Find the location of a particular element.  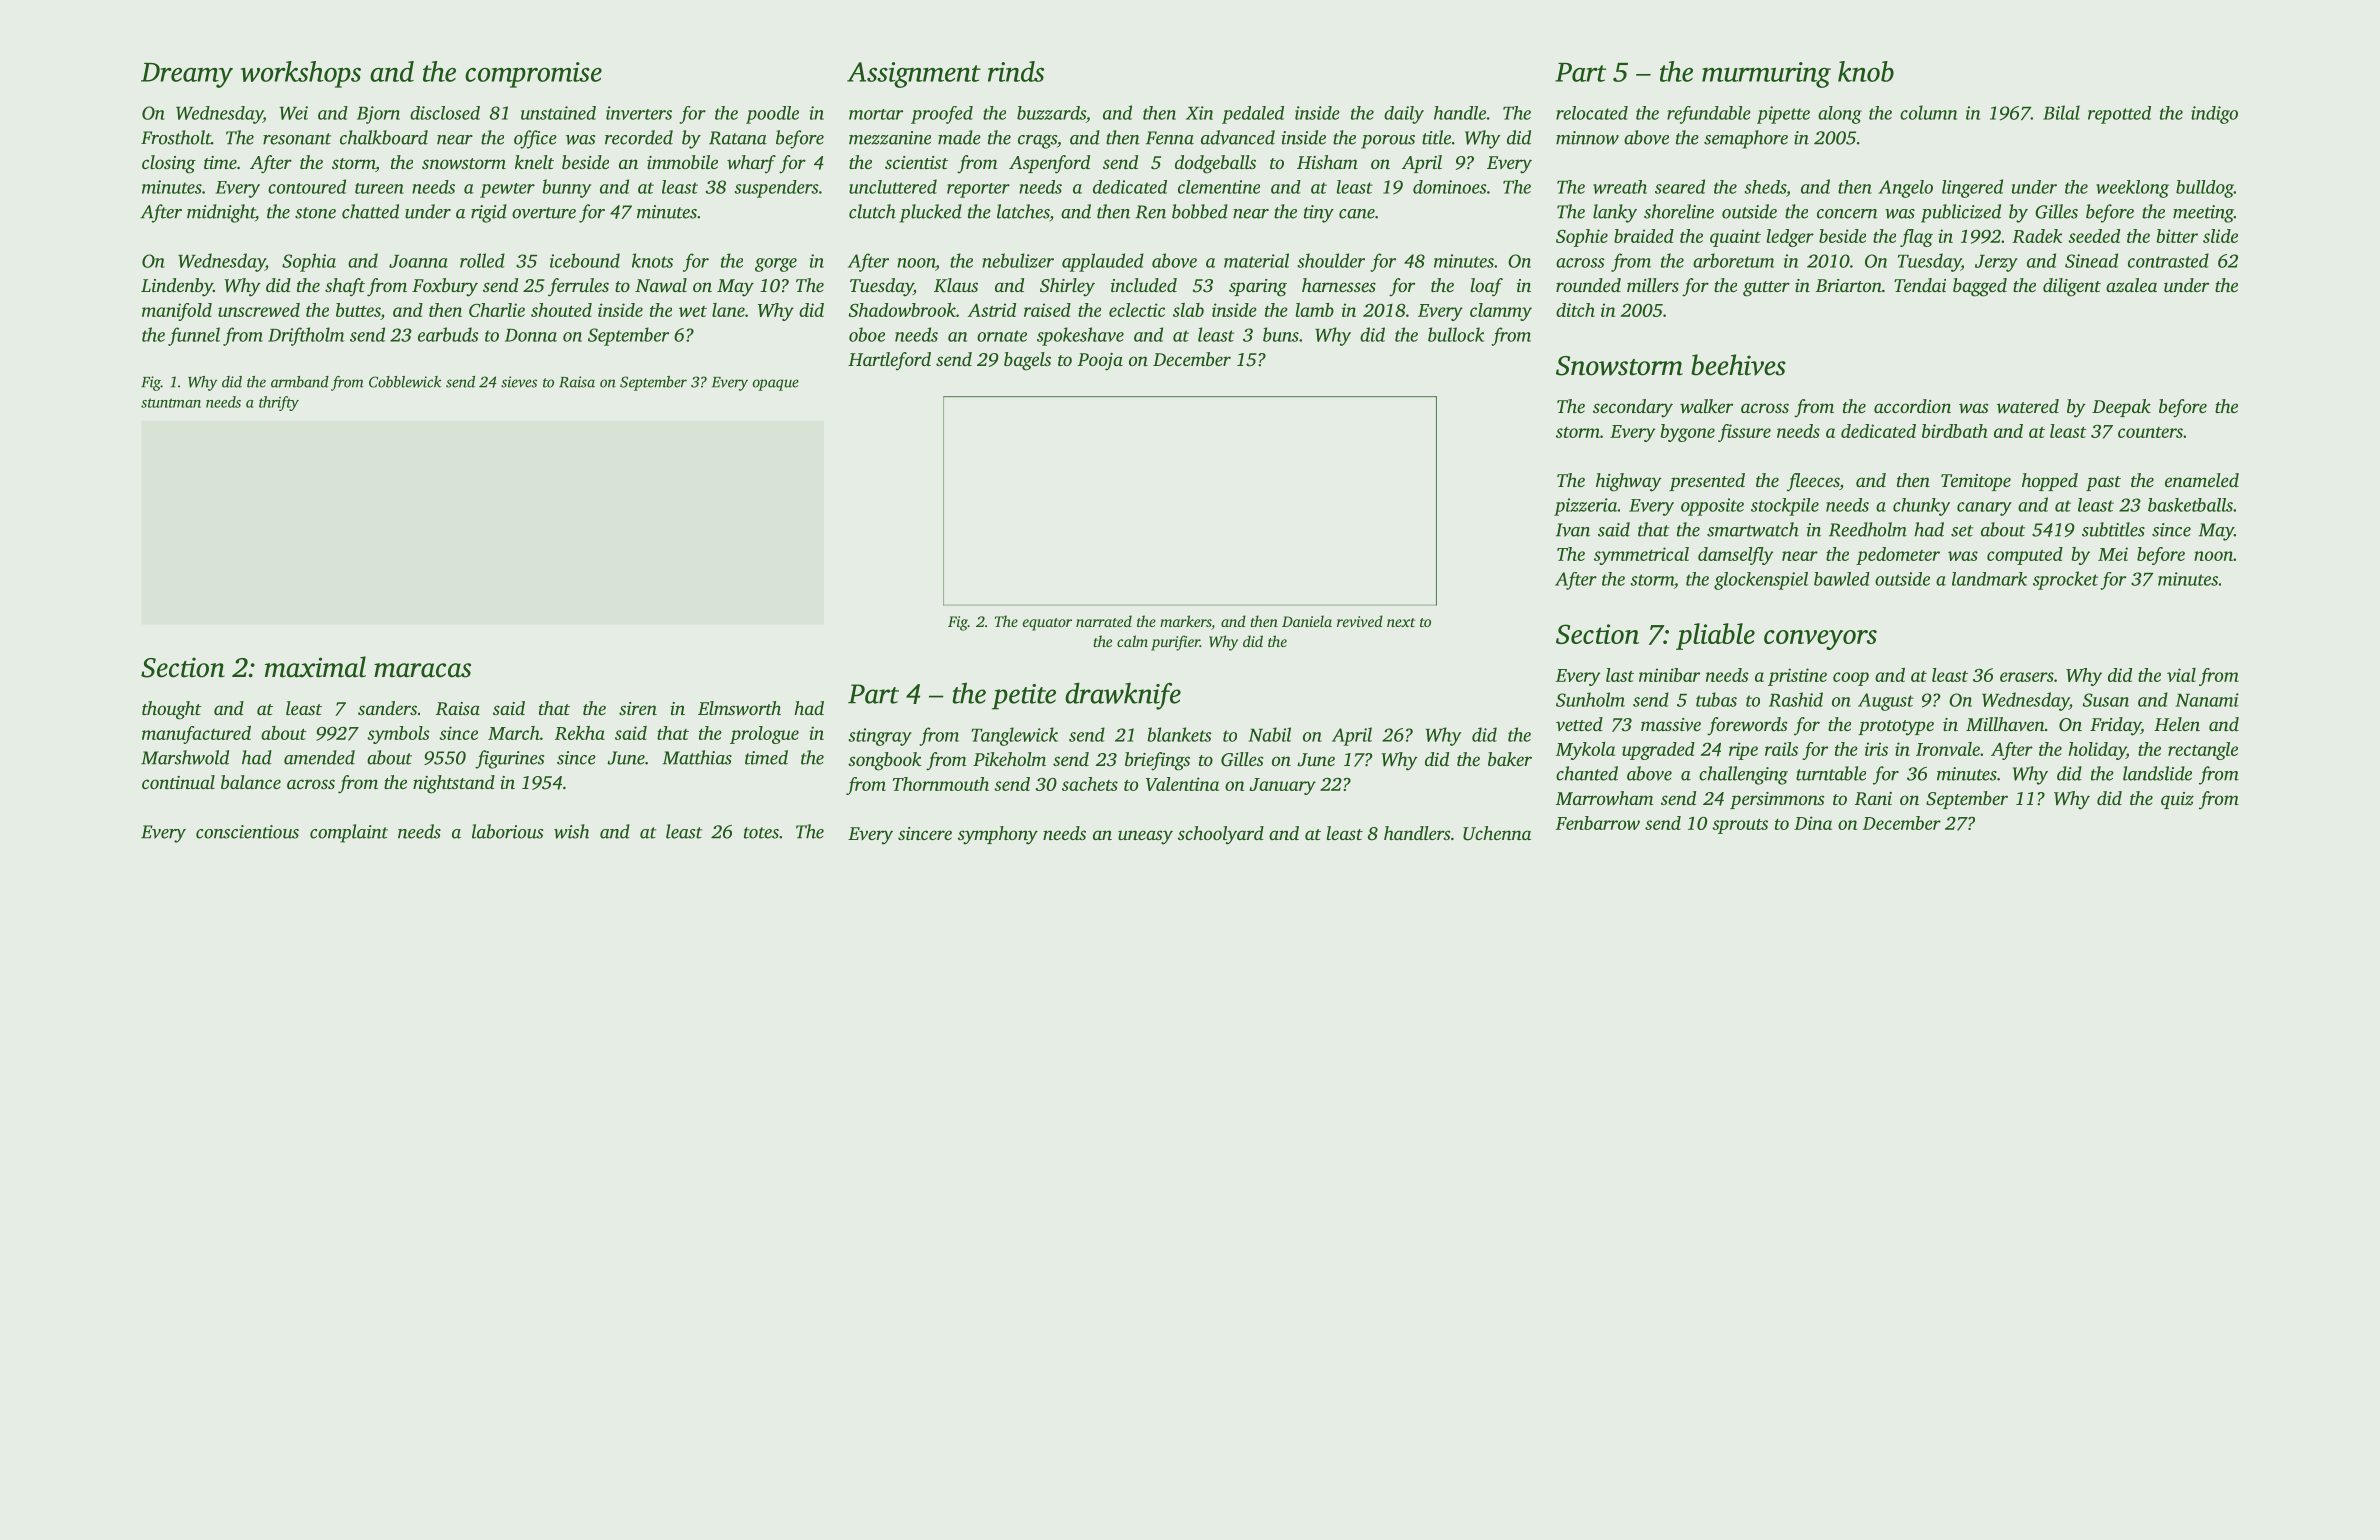

weeklong is located at coordinates (2132, 189).
